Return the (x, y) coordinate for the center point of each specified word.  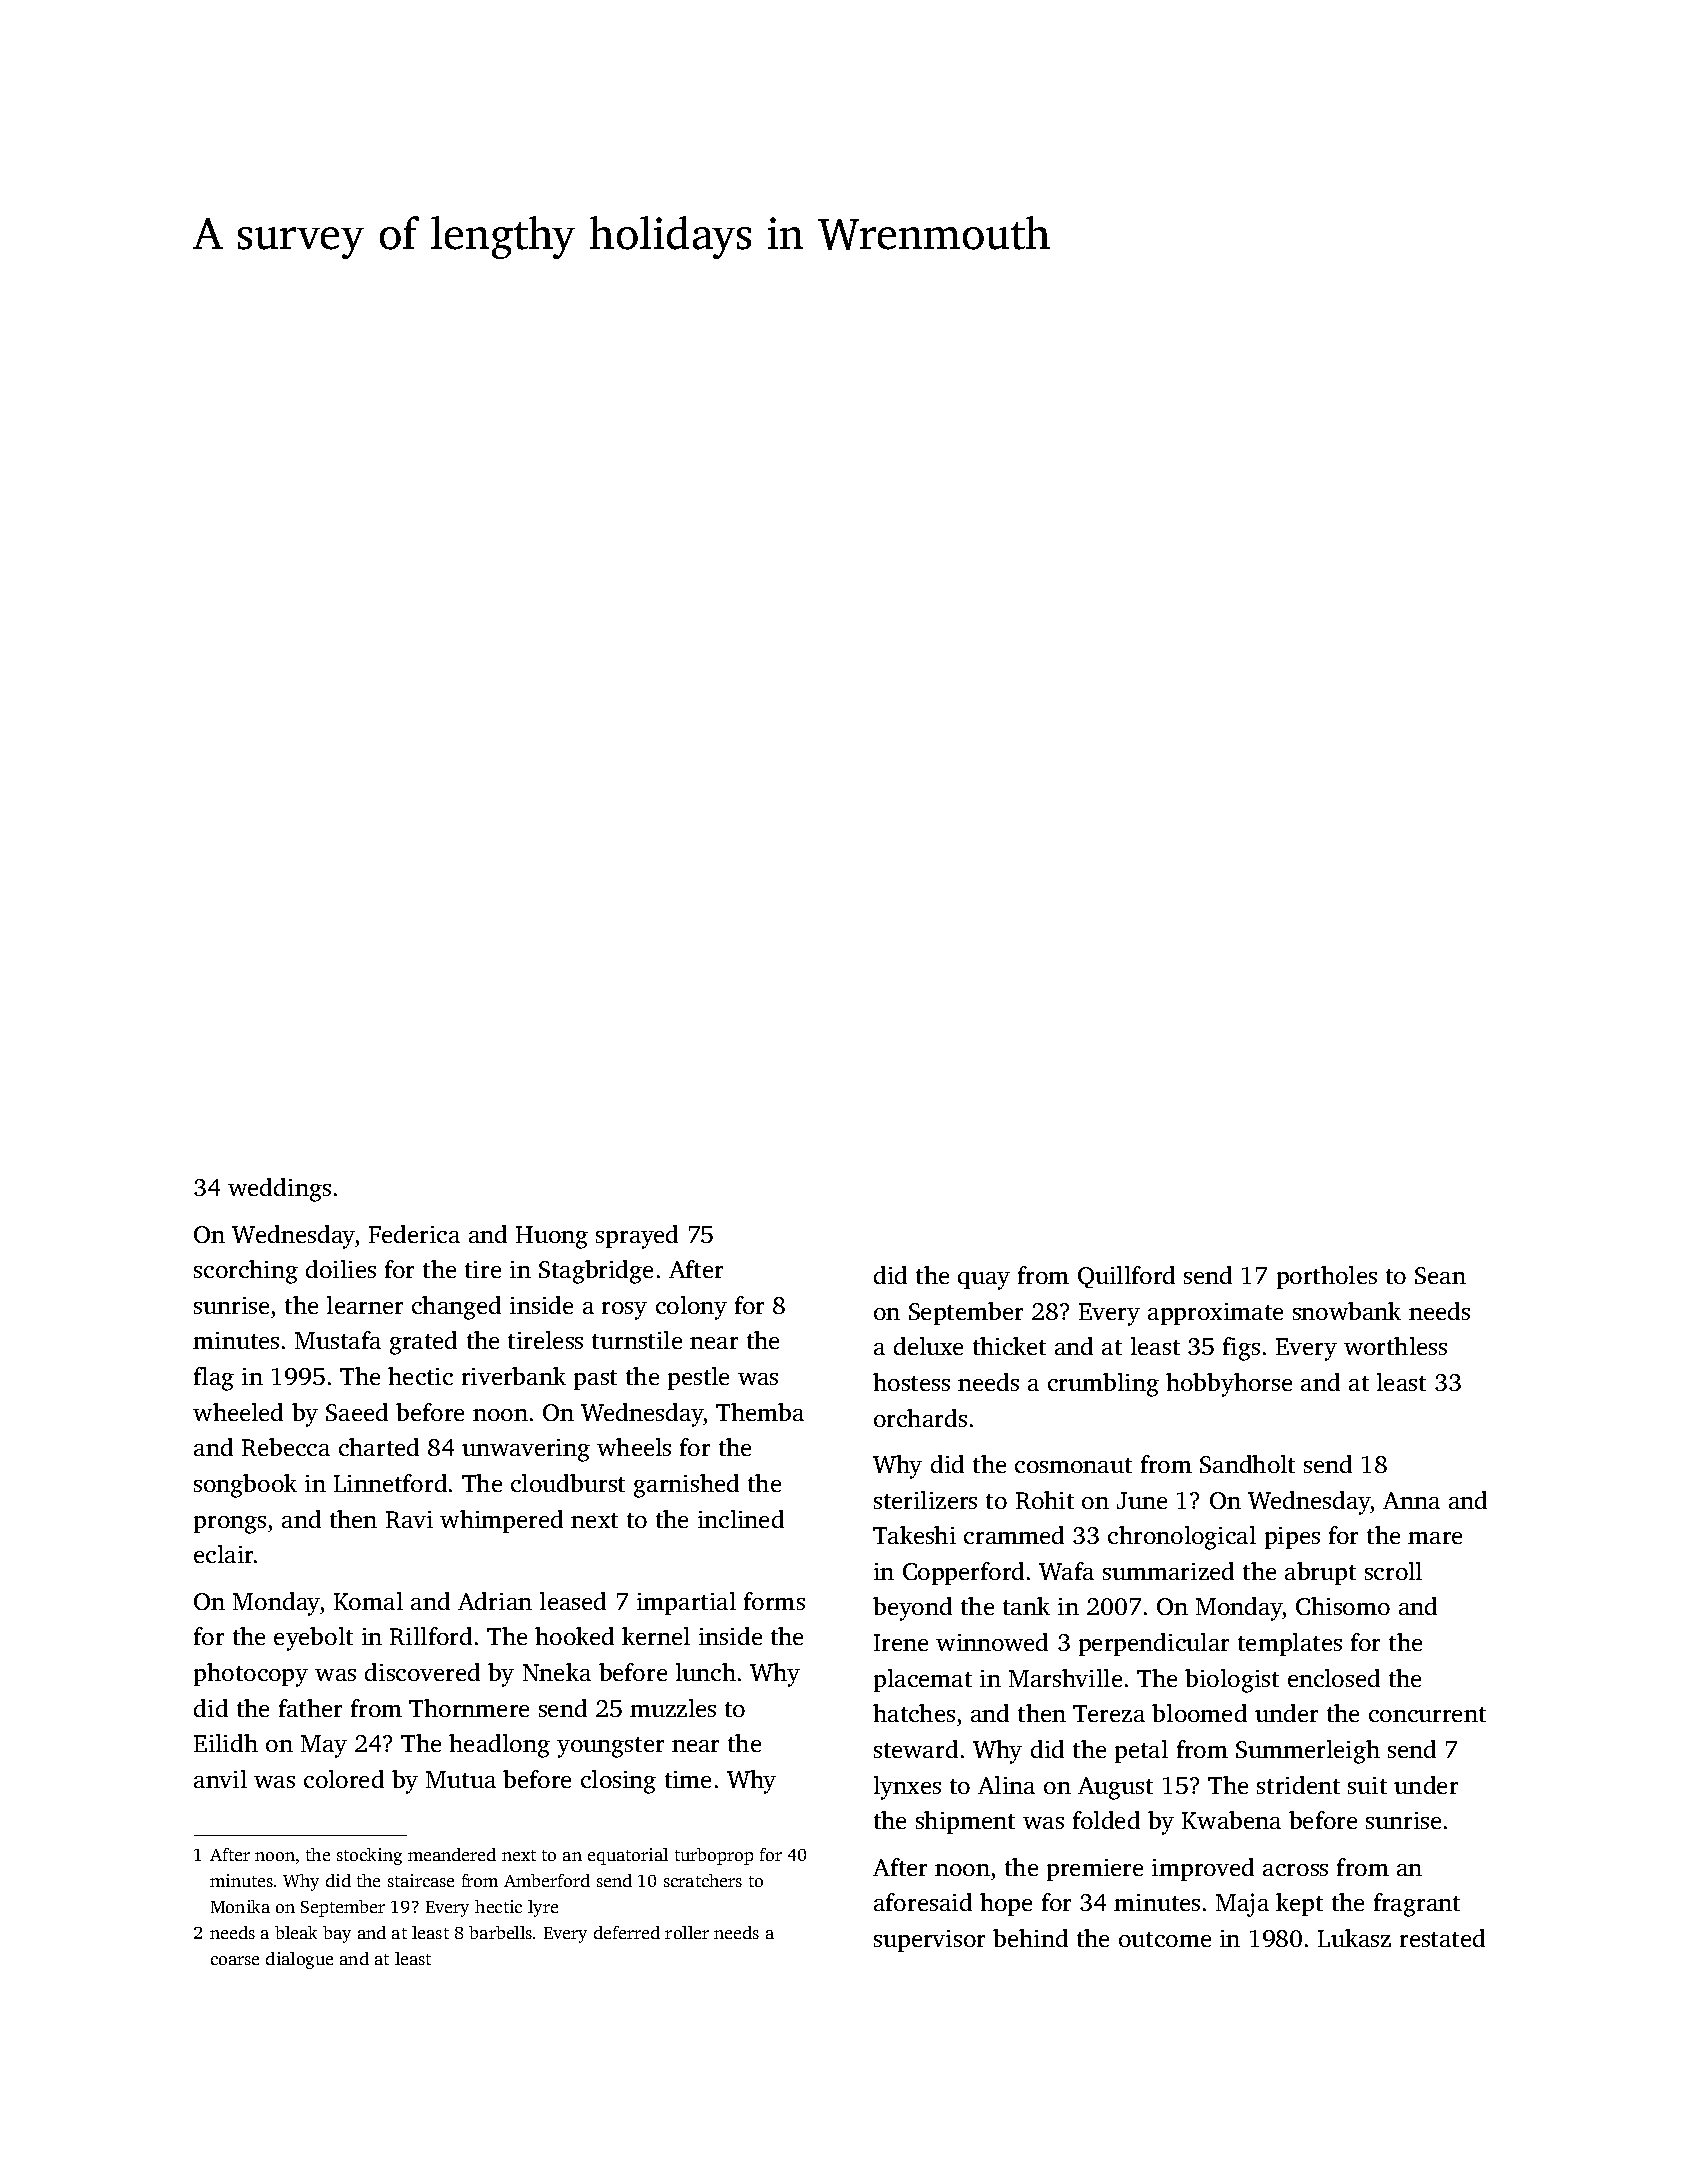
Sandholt (1247, 1464)
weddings (279, 1190)
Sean (1440, 1275)
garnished (686, 1486)
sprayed (637, 1237)
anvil (220, 1779)
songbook (245, 1486)
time (688, 1779)
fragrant (1417, 1905)
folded (1106, 1820)
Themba (760, 1412)
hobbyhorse (1229, 1385)
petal (1141, 1751)
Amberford (547, 1880)
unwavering (526, 1450)
